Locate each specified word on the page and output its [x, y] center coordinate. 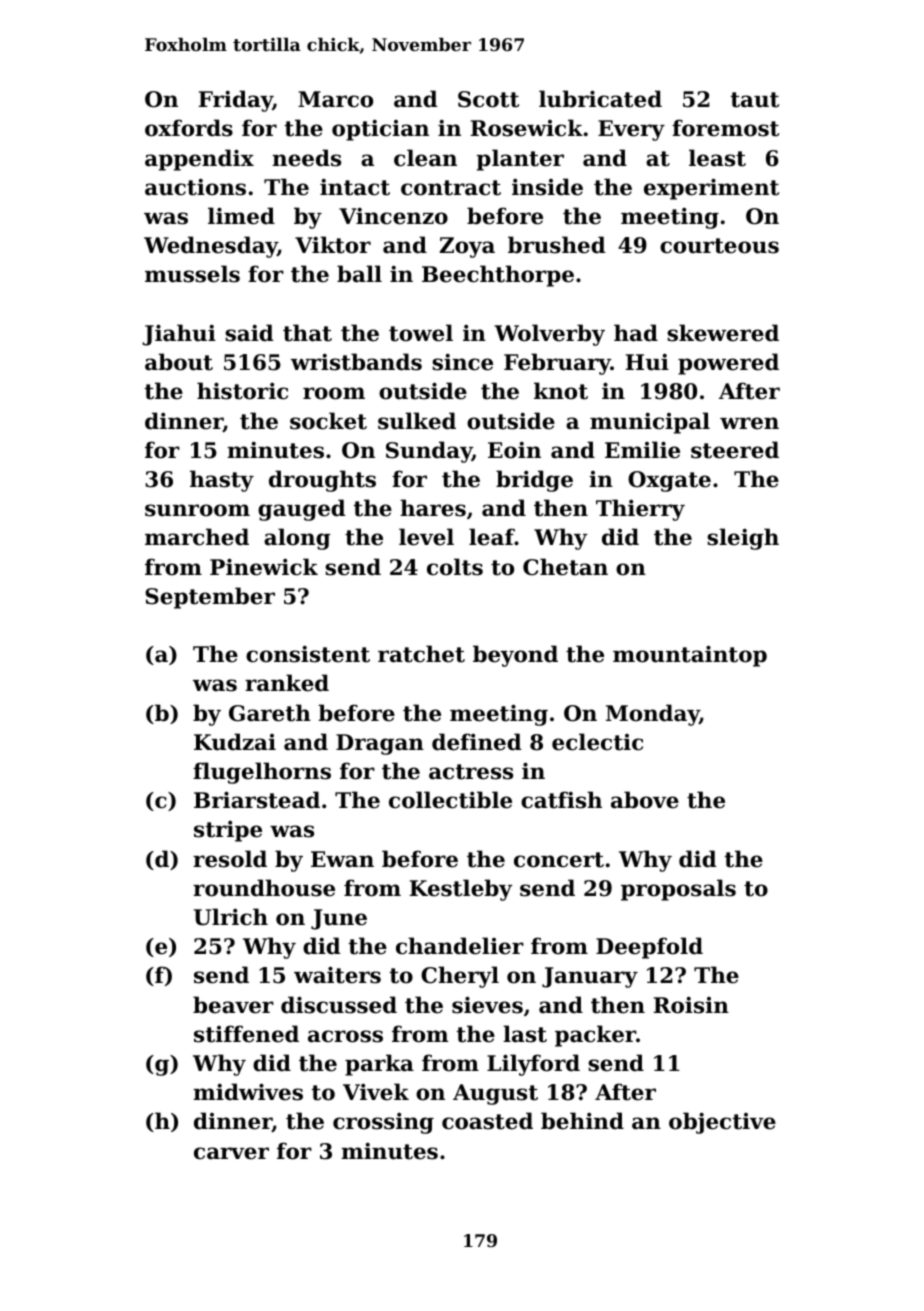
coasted [487, 1121]
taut [755, 100]
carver [231, 1153]
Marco [335, 99]
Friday [235, 101]
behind [582, 1121]
